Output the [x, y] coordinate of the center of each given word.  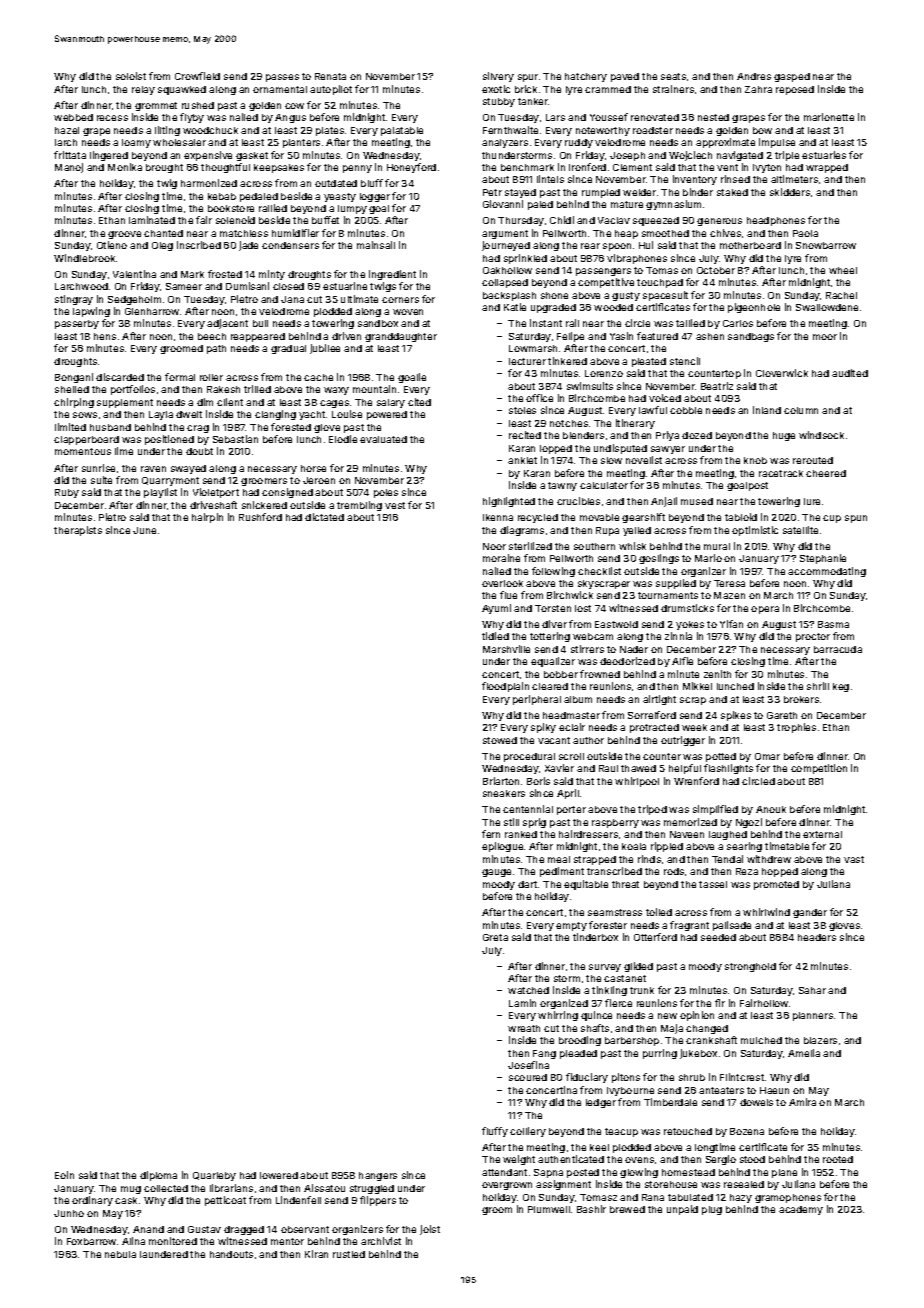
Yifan [731, 624]
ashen [710, 336]
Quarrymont [170, 481]
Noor [494, 546]
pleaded [578, 1054]
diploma [158, 1176]
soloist [131, 76]
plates [330, 131]
